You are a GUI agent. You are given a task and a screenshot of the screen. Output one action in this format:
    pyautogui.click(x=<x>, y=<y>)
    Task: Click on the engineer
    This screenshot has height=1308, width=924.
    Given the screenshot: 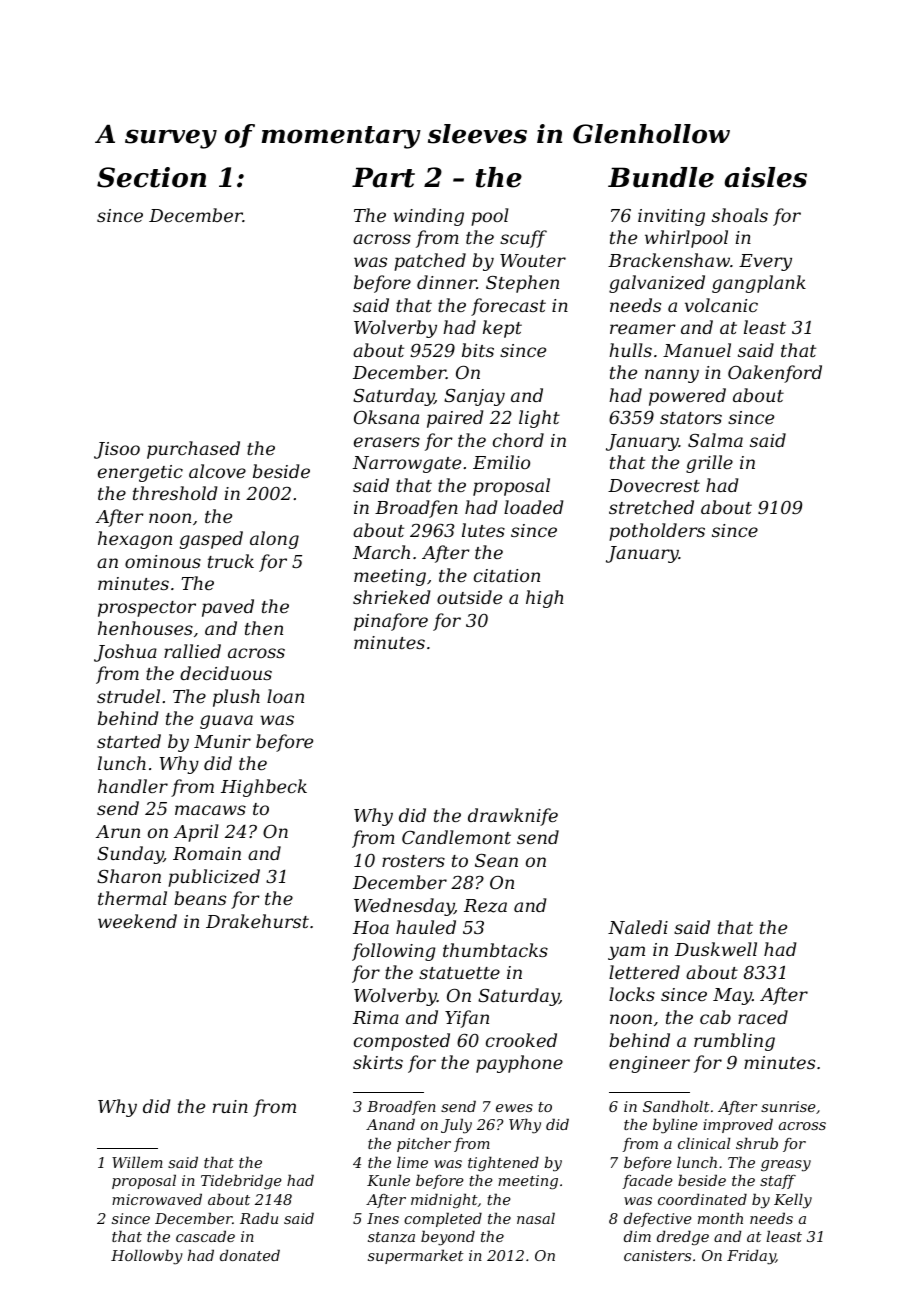 What is the action you would take?
    pyautogui.click(x=649, y=1064)
